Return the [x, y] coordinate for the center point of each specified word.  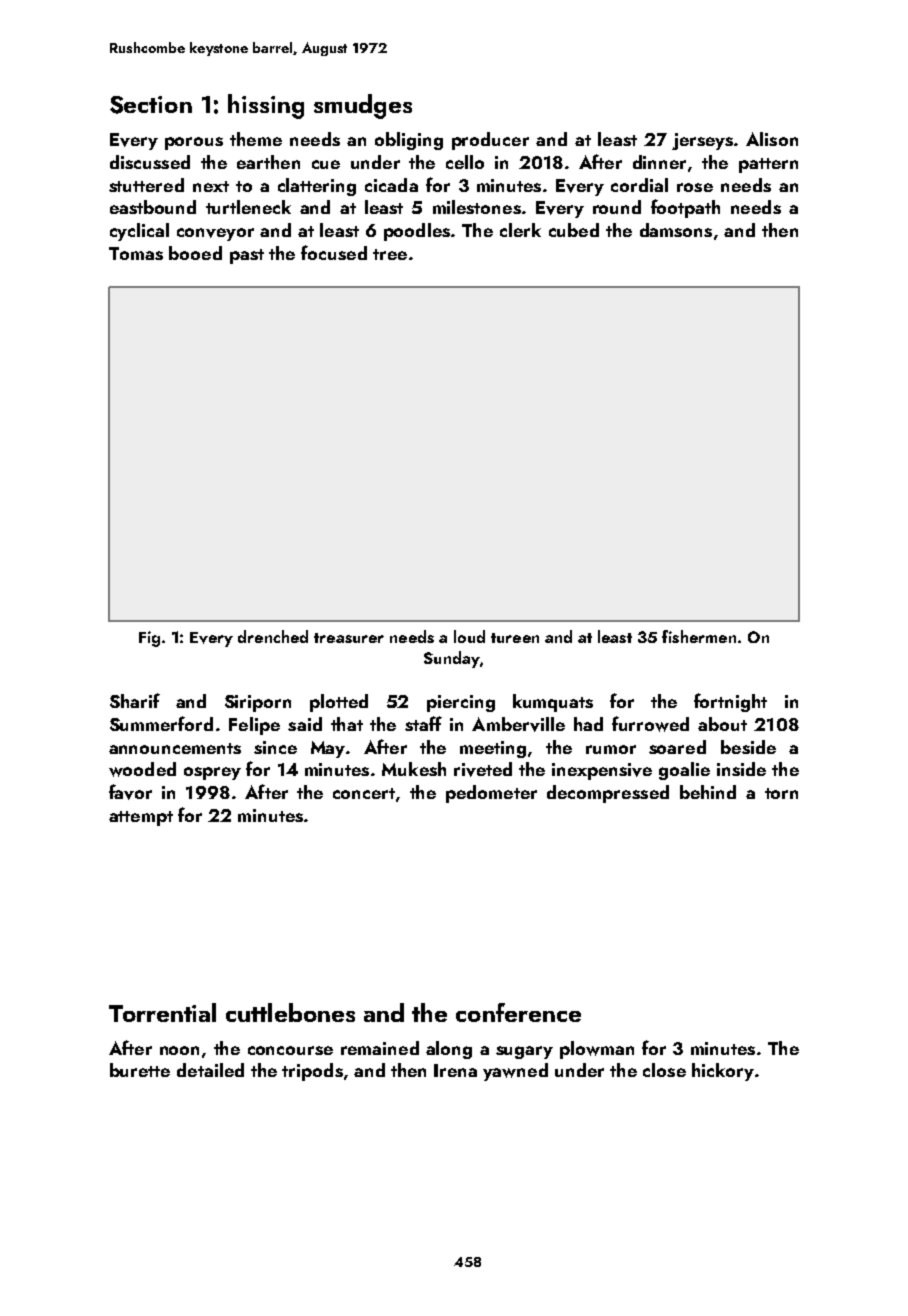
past [247, 256]
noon [179, 1050]
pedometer [491, 794]
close [664, 1070]
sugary [524, 1052]
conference [518, 1012]
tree [390, 254]
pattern [768, 165]
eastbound [153, 207]
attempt [141, 818]
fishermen [699, 636]
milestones [477, 207]
